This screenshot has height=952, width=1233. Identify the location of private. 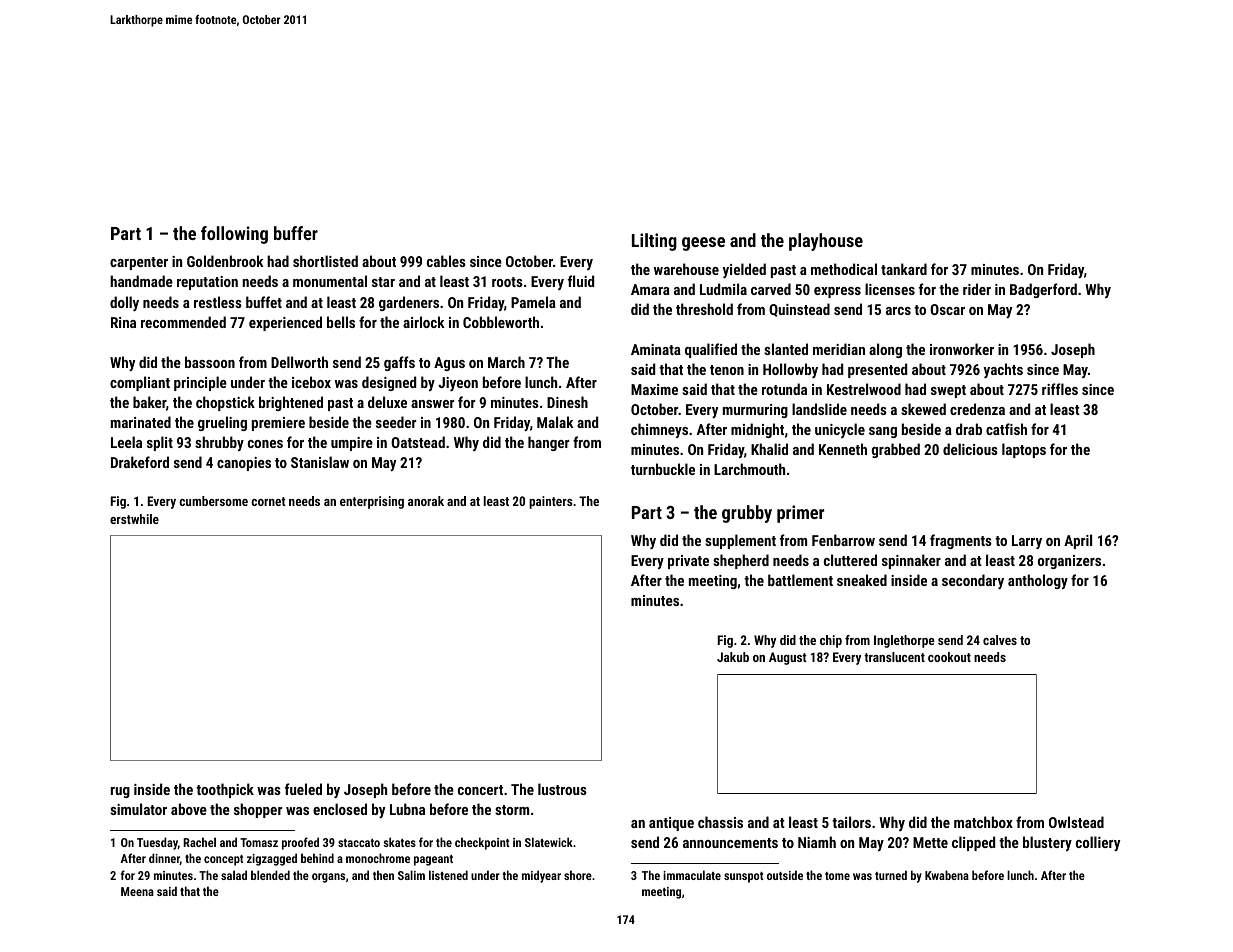
(688, 562).
